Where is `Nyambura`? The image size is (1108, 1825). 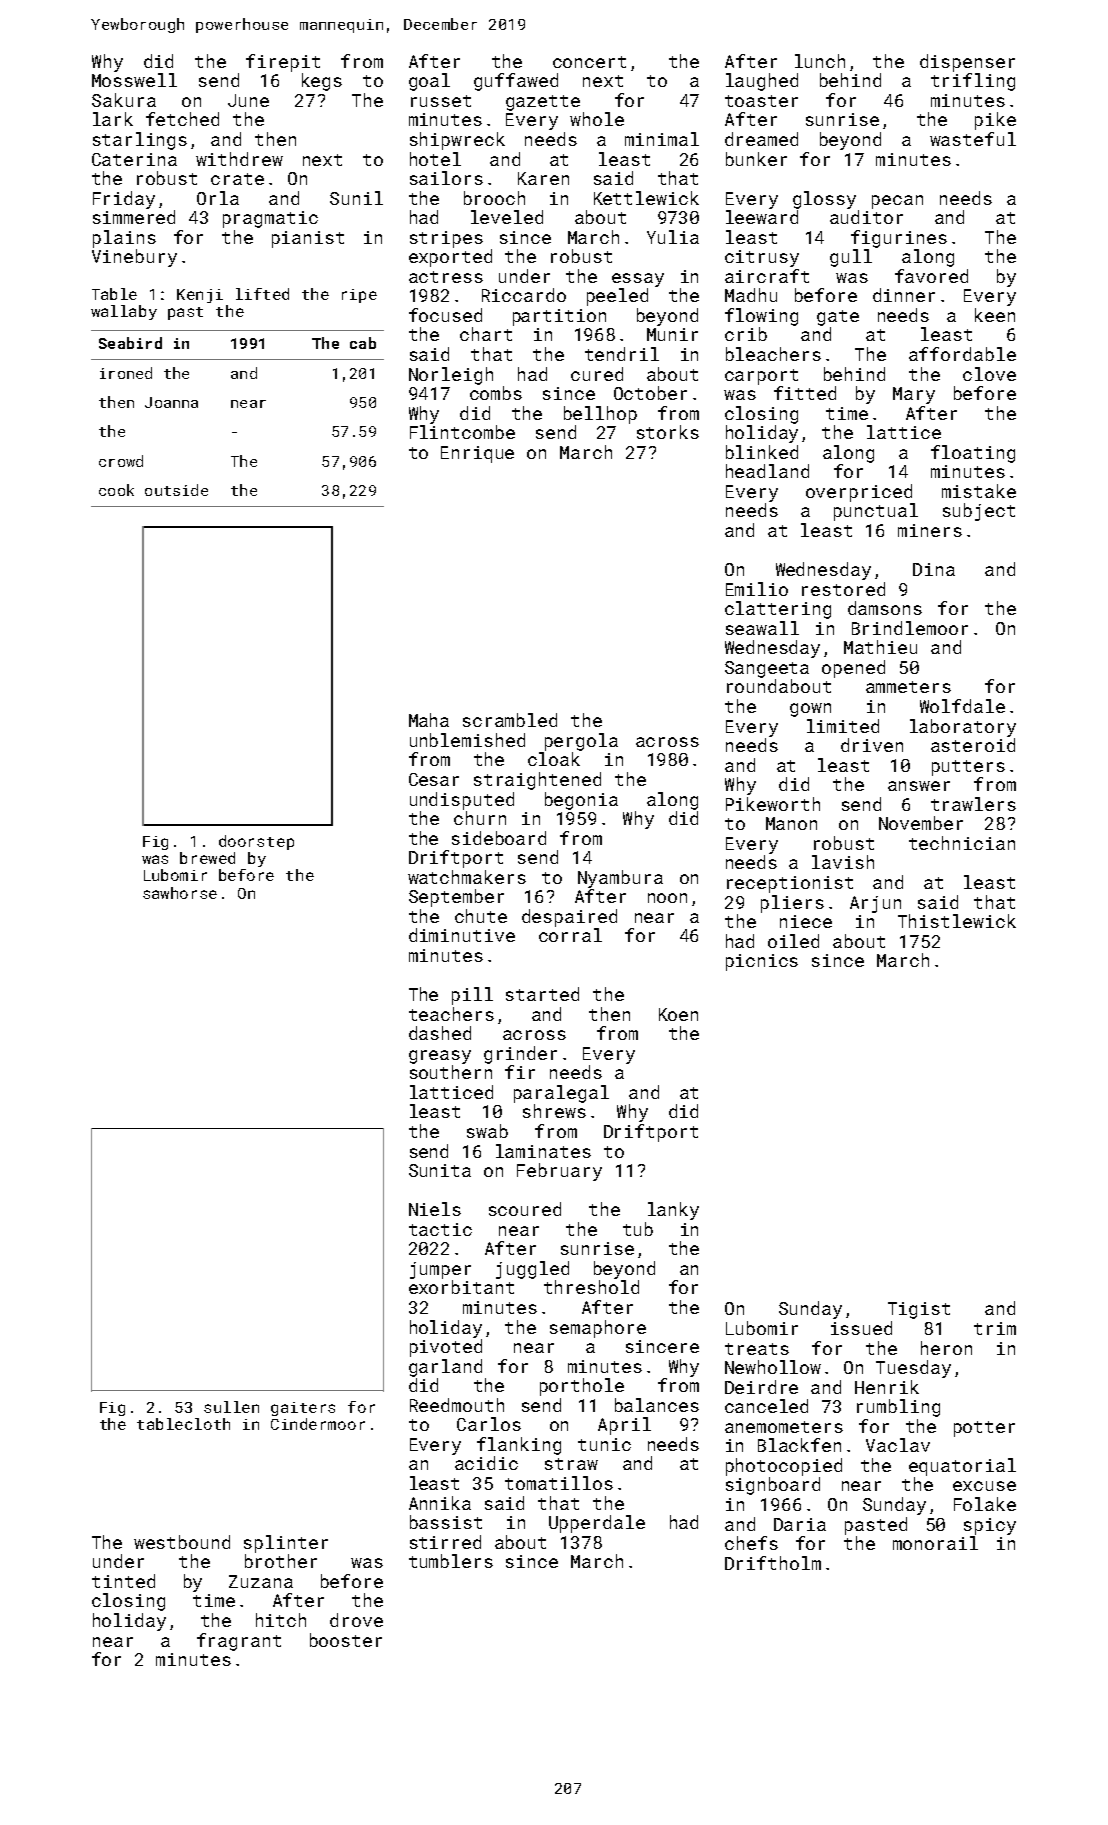 Nyambura is located at coordinates (620, 879).
